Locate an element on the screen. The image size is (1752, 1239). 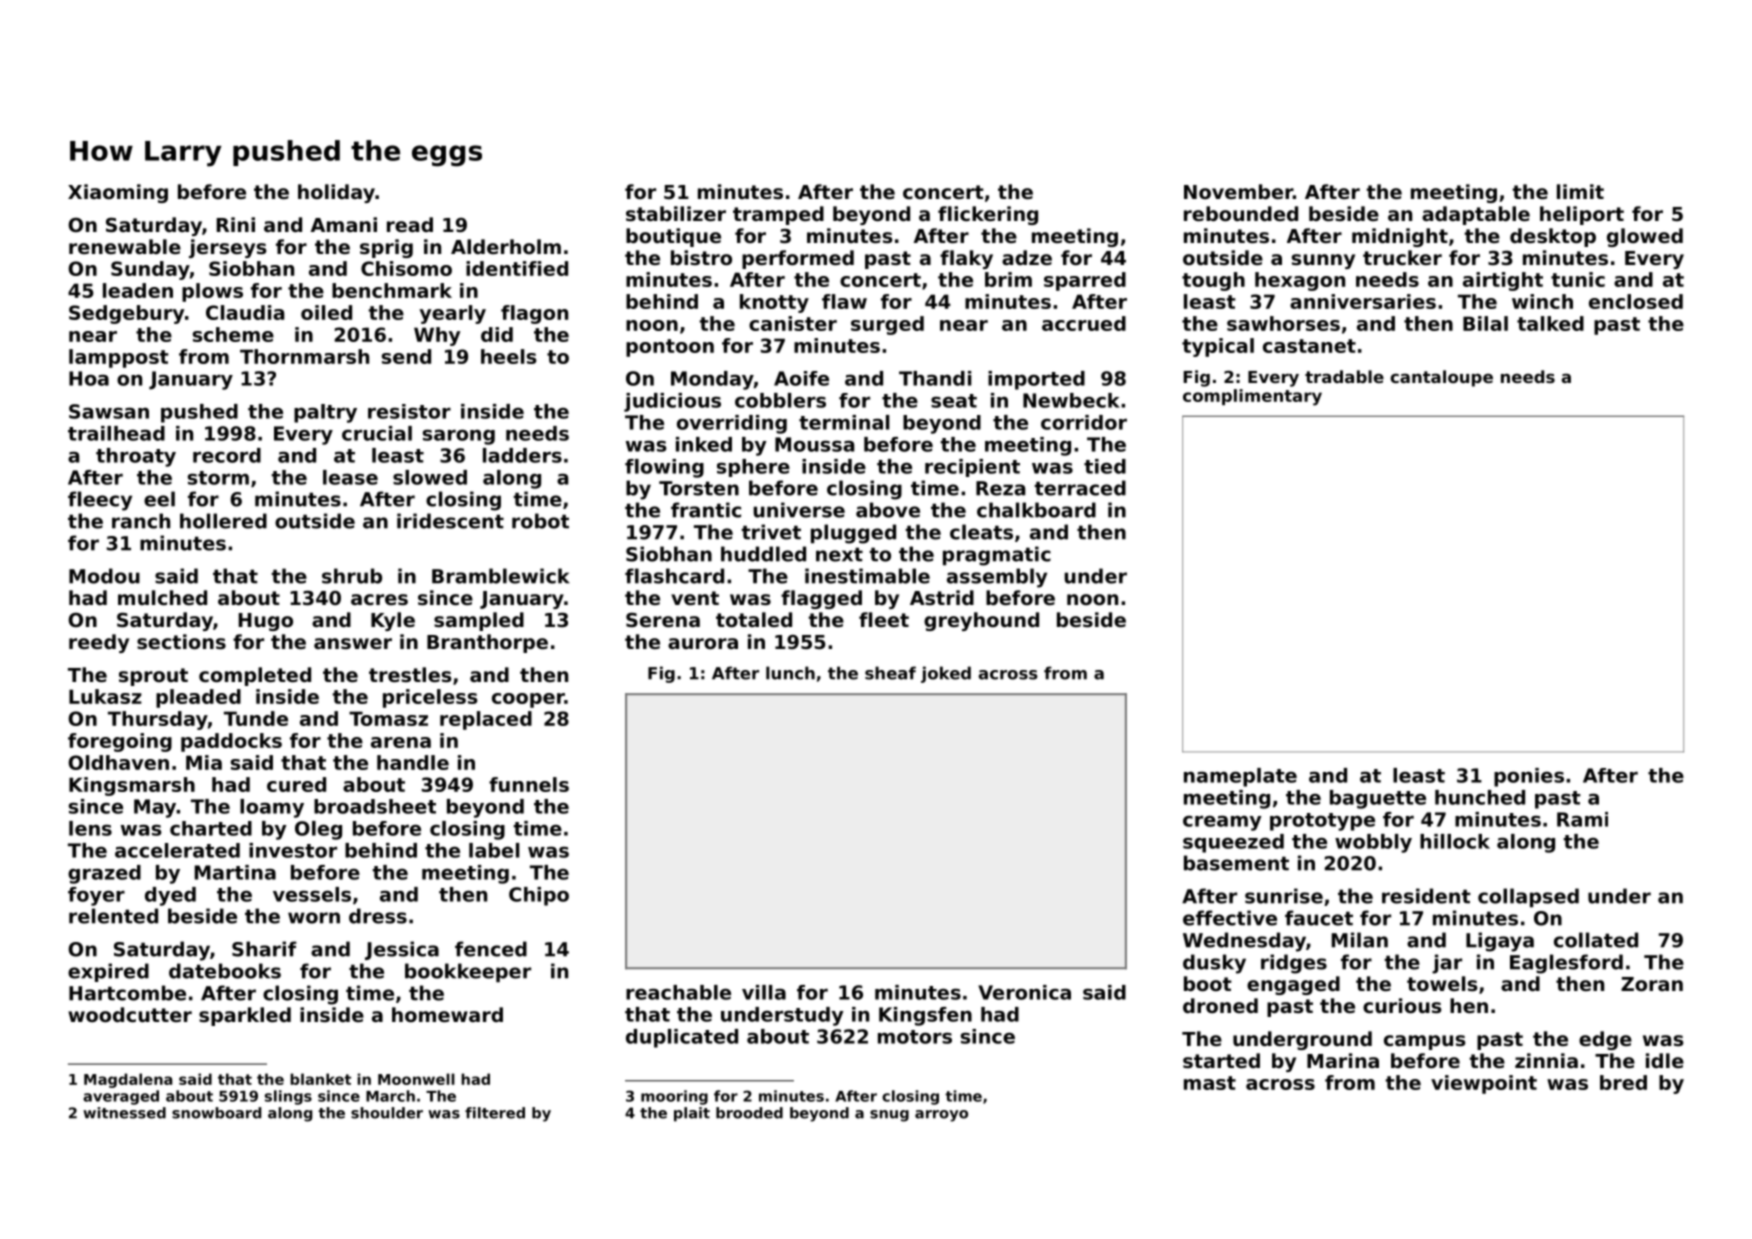
stabilizer is located at coordinates (676, 213).
